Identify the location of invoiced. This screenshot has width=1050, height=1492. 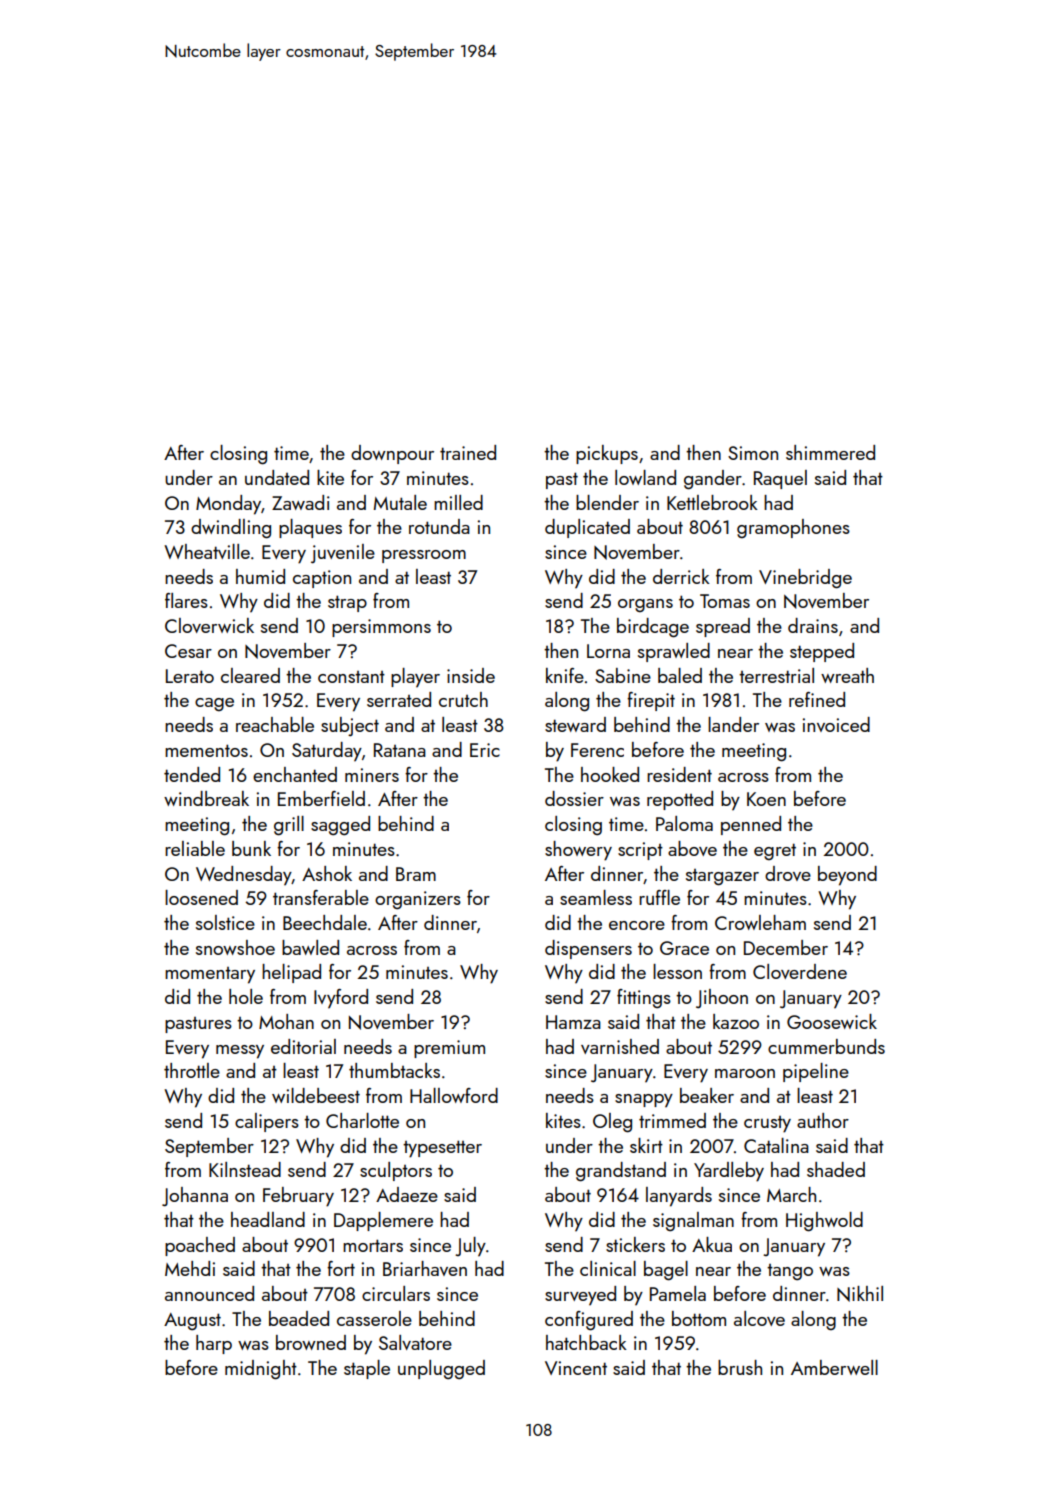
(836, 724).
